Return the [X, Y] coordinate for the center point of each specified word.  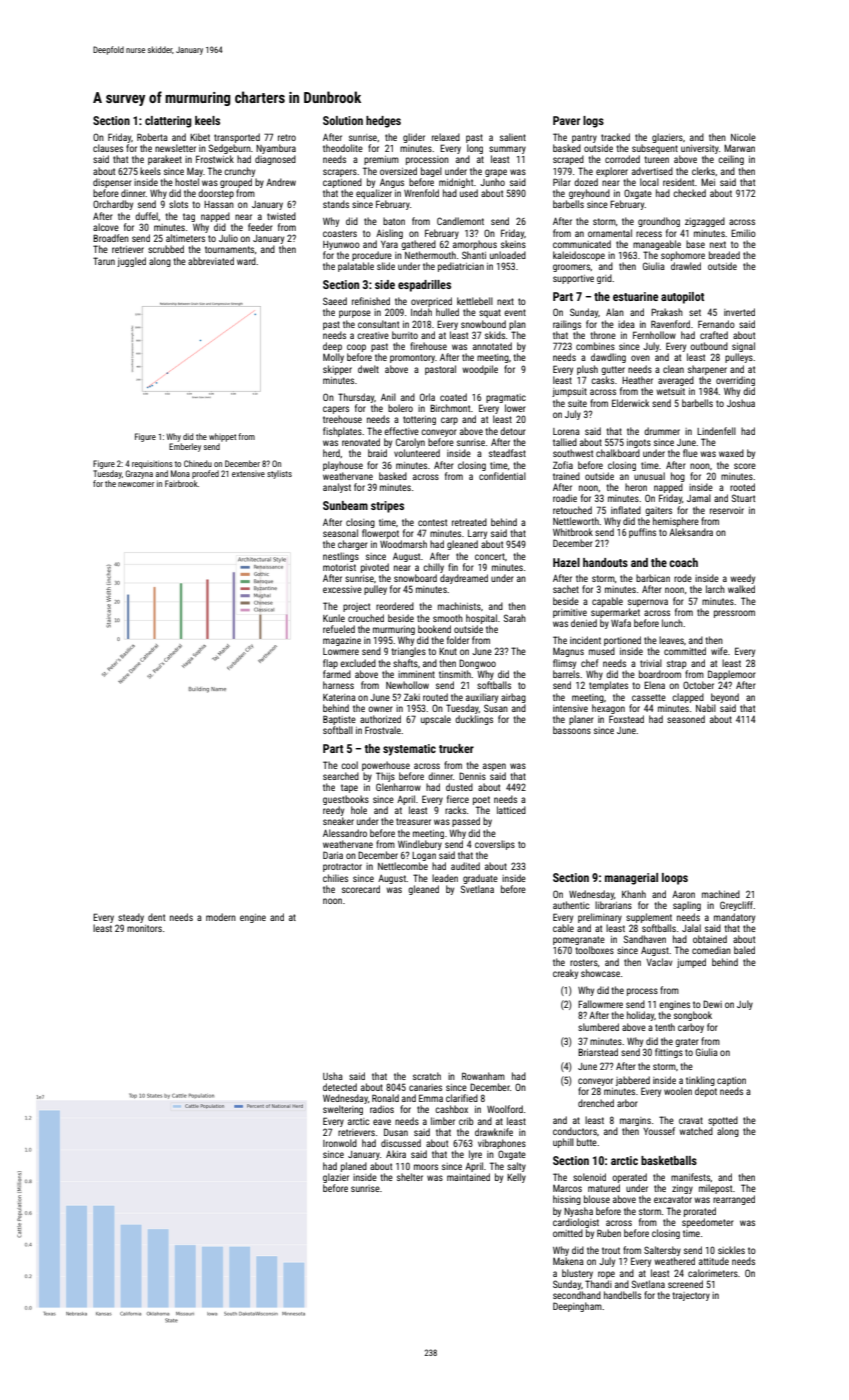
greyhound [589, 194]
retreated [469, 522]
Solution [343, 120]
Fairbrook [181, 483]
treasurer [413, 821]
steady [131, 918]
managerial [631, 879]
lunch [672, 623]
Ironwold [340, 1143]
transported [237, 138]
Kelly [516, 1178]
